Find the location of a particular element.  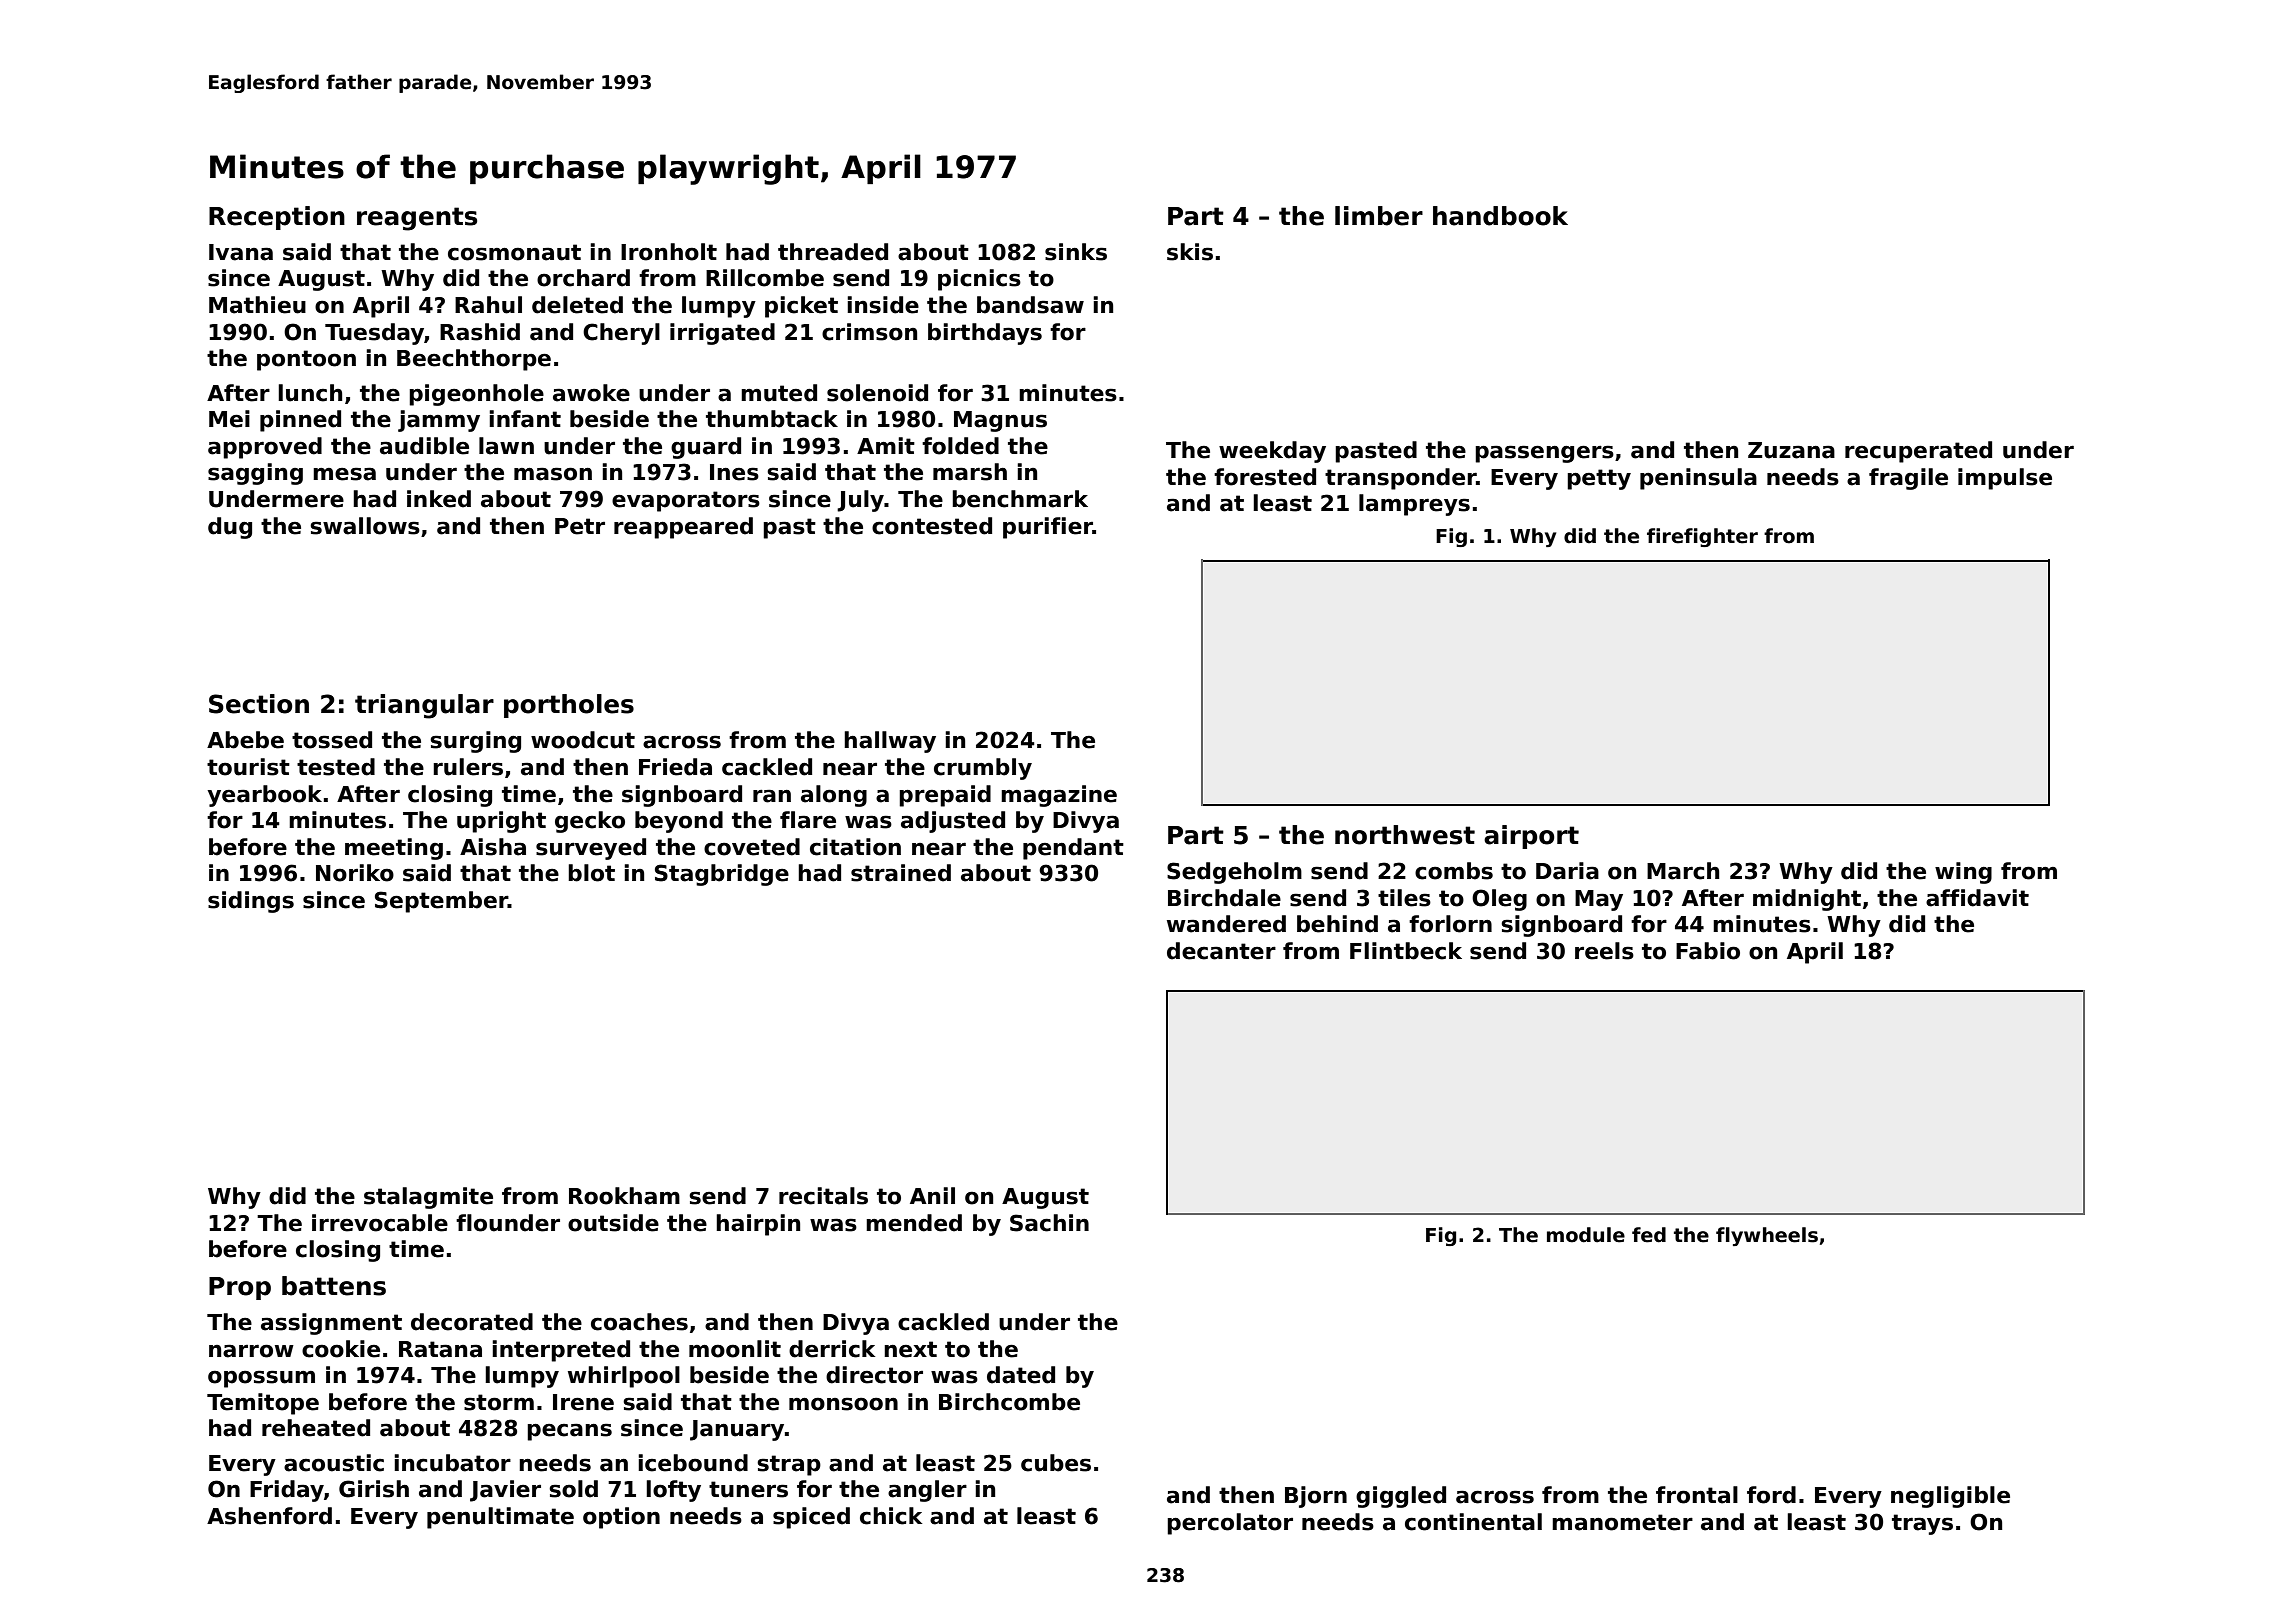

chick is located at coordinates (891, 1516).
